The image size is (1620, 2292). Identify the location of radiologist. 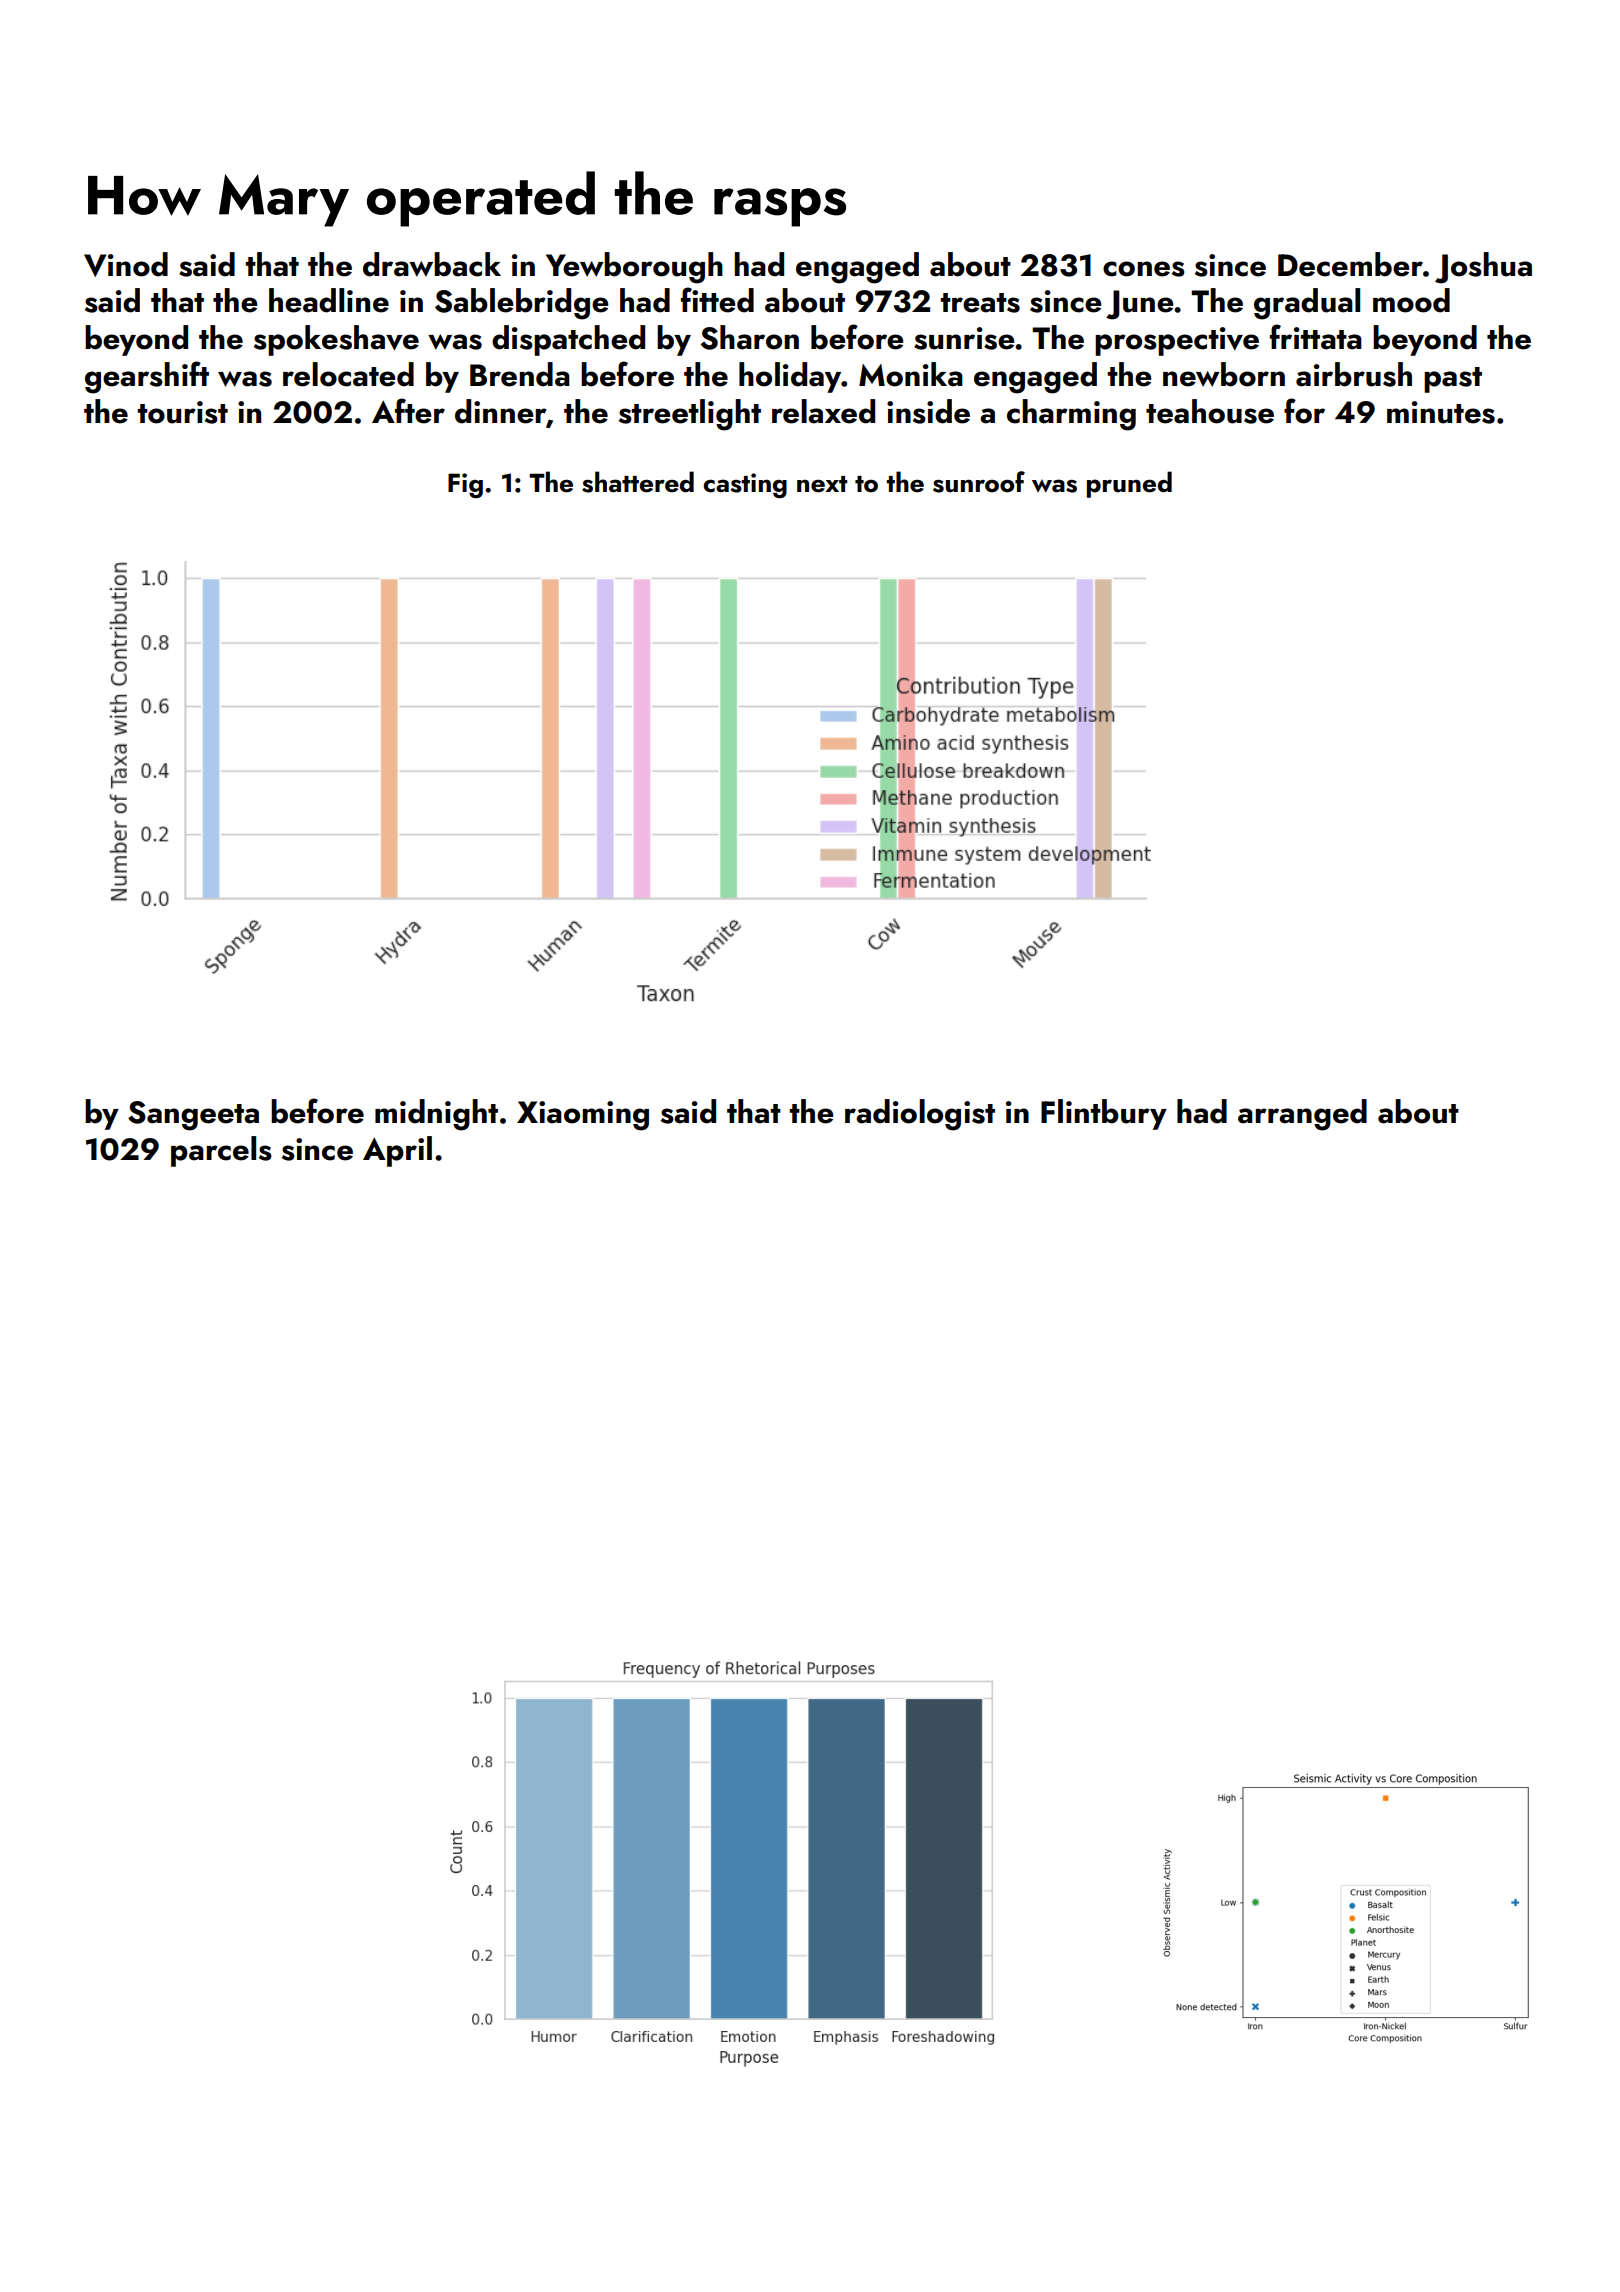
(920, 1115).
